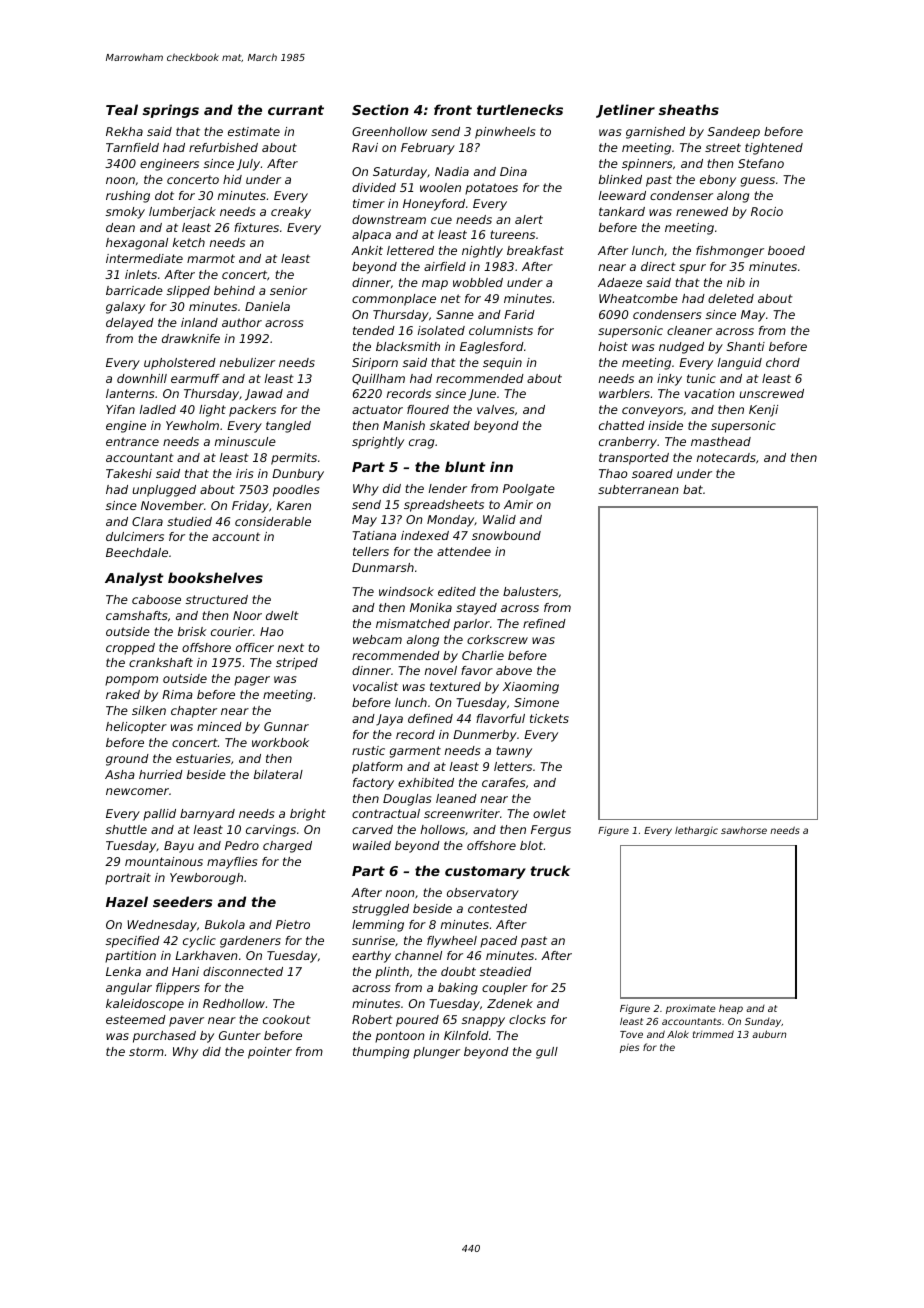 Image resolution: width=924 pixels, height=1308 pixels. Describe the element at coordinates (485, 736) in the screenshot. I see `Dunmerby` at that location.
